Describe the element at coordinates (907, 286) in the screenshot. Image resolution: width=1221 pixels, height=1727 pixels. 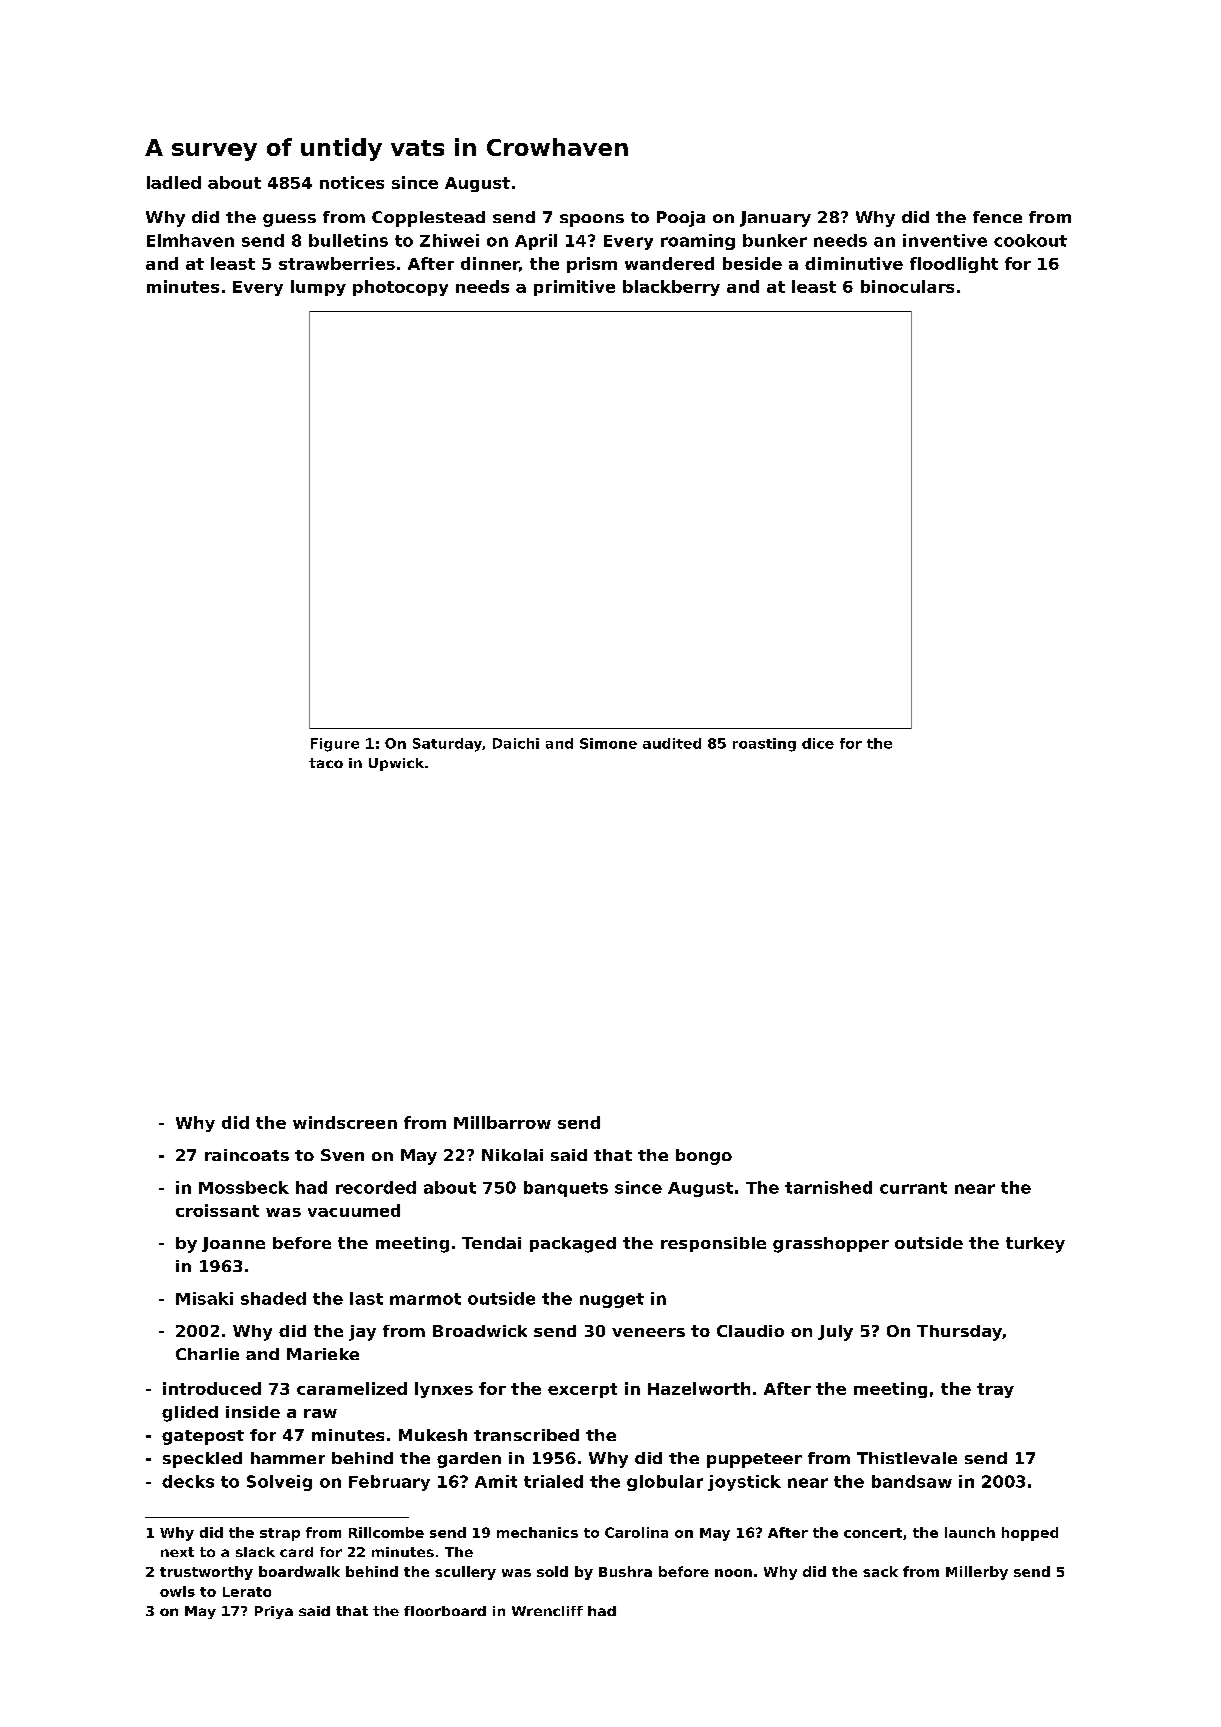
I see `binoculars` at that location.
